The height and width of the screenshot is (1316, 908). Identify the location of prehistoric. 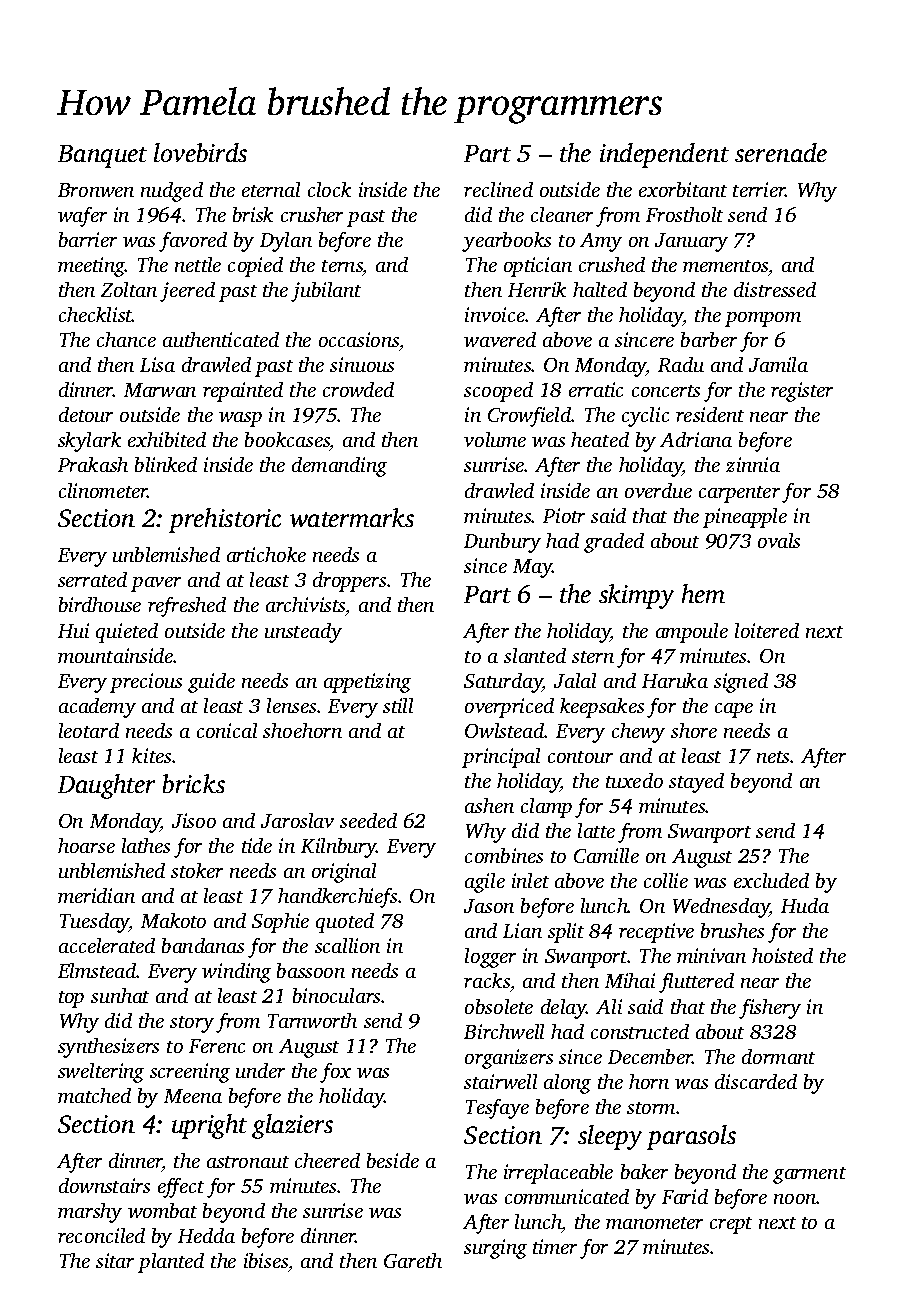
(225, 520).
